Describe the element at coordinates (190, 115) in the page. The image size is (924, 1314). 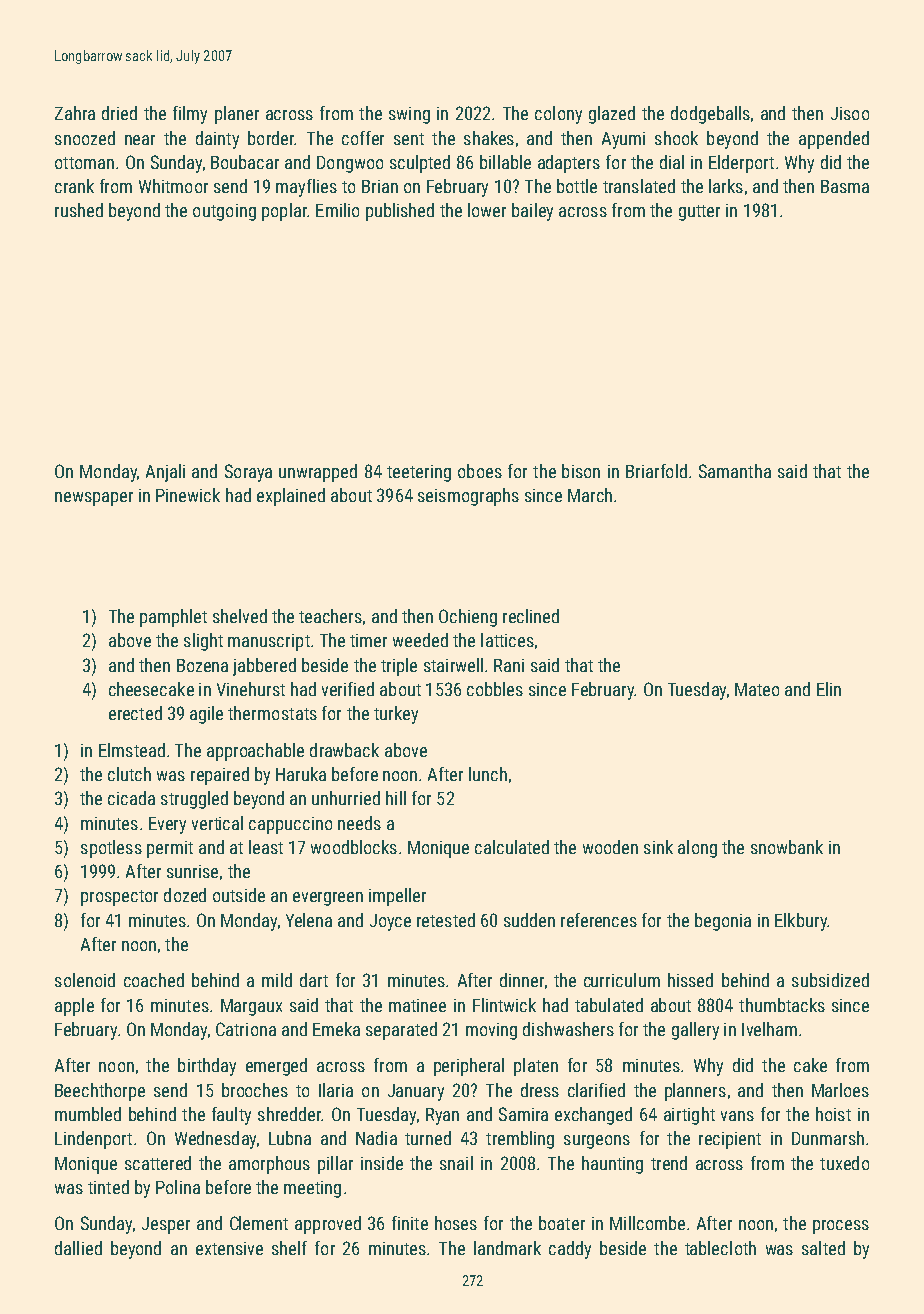
I see `filmy` at that location.
